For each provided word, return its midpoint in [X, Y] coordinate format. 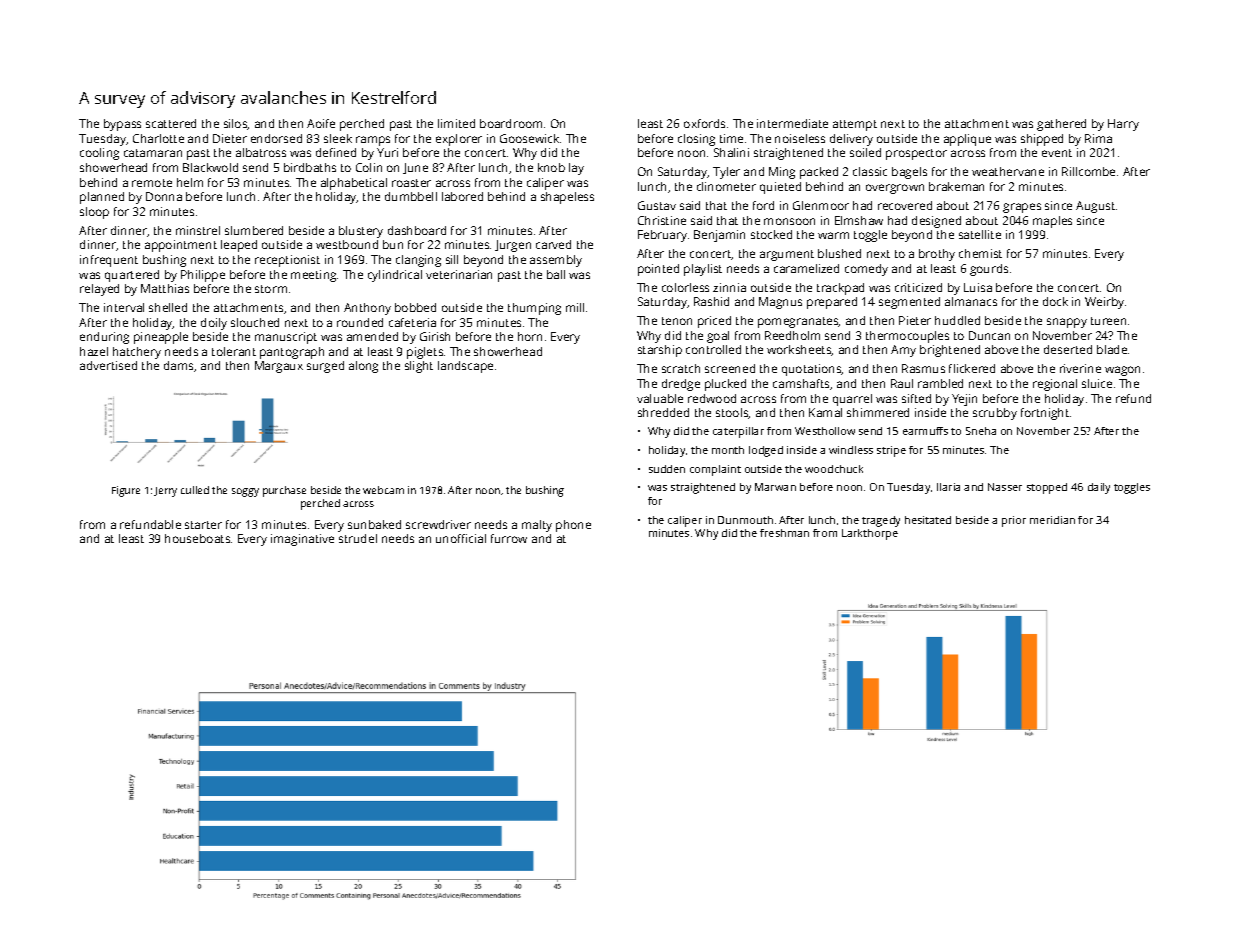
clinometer [726, 186]
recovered [905, 205]
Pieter [915, 320]
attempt [855, 125]
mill [575, 307]
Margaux [279, 367]
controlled [713, 349]
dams [178, 365]
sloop [94, 213]
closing [696, 140]
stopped [1047, 488]
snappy [1067, 323]
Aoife [321, 123]
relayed [99, 290]
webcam [383, 490]
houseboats [197, 538]
